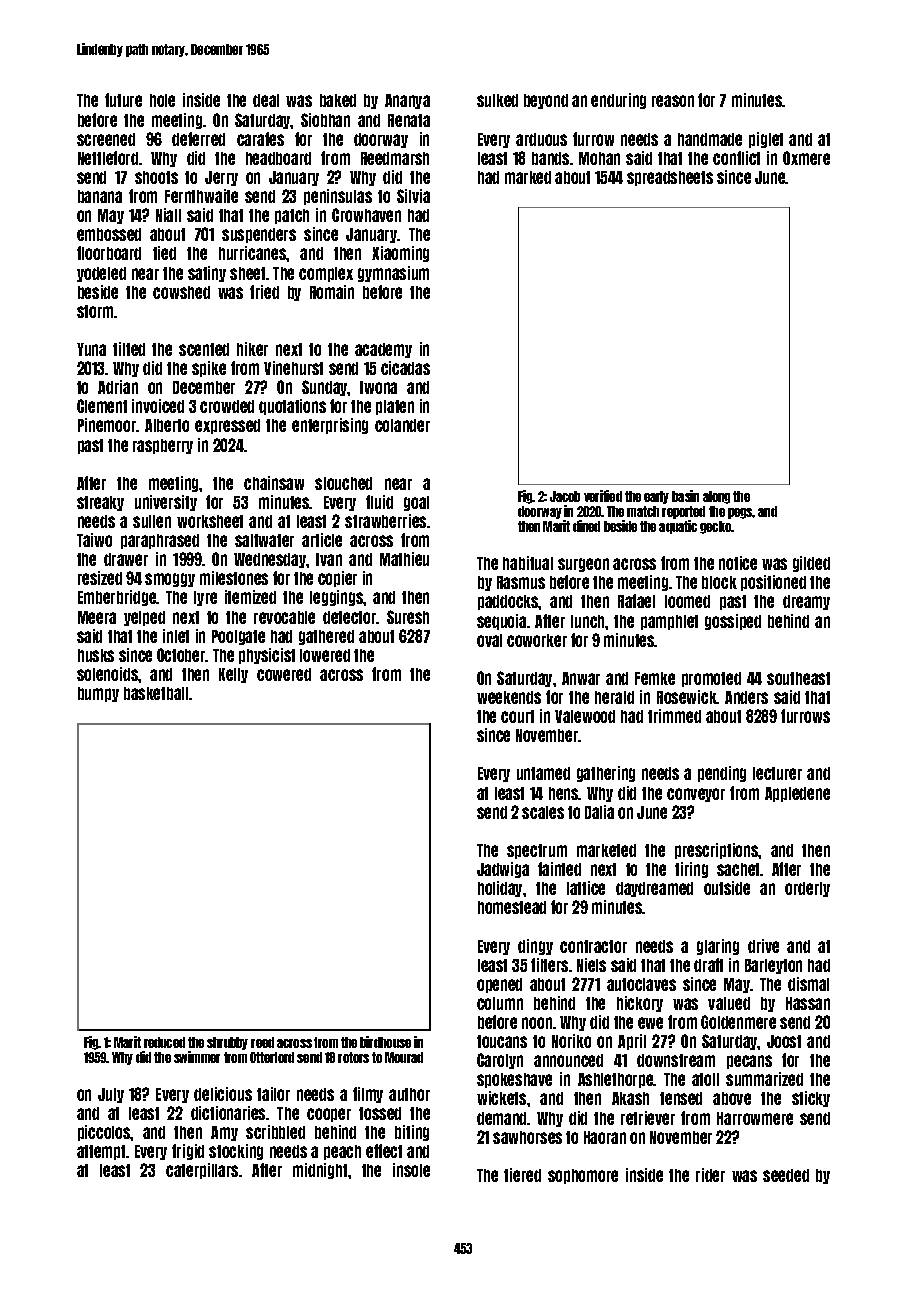 Image resolution: width=908 pixels, height=1316 pixels. I want to click on lecturer, so click(777, 773).
